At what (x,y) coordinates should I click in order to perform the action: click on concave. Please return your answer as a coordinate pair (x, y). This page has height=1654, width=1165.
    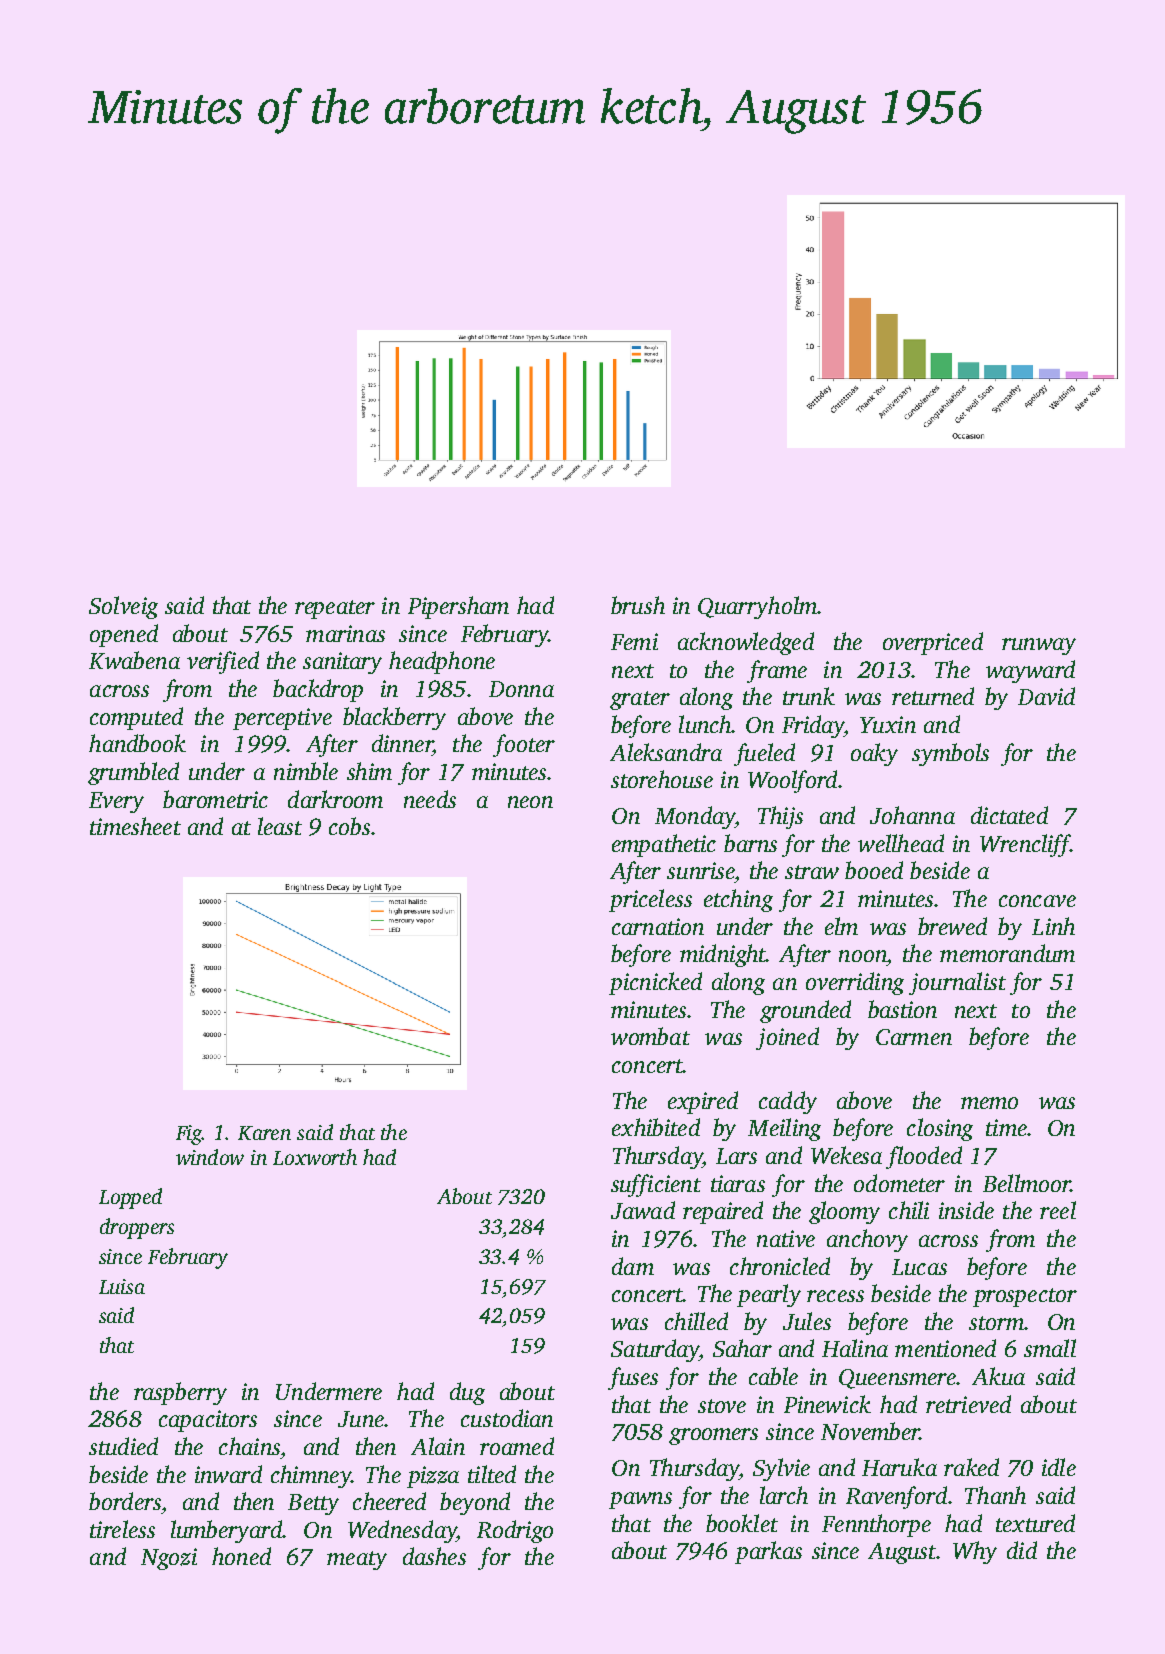
    Looking at the image, I should click on (1037, 901).
